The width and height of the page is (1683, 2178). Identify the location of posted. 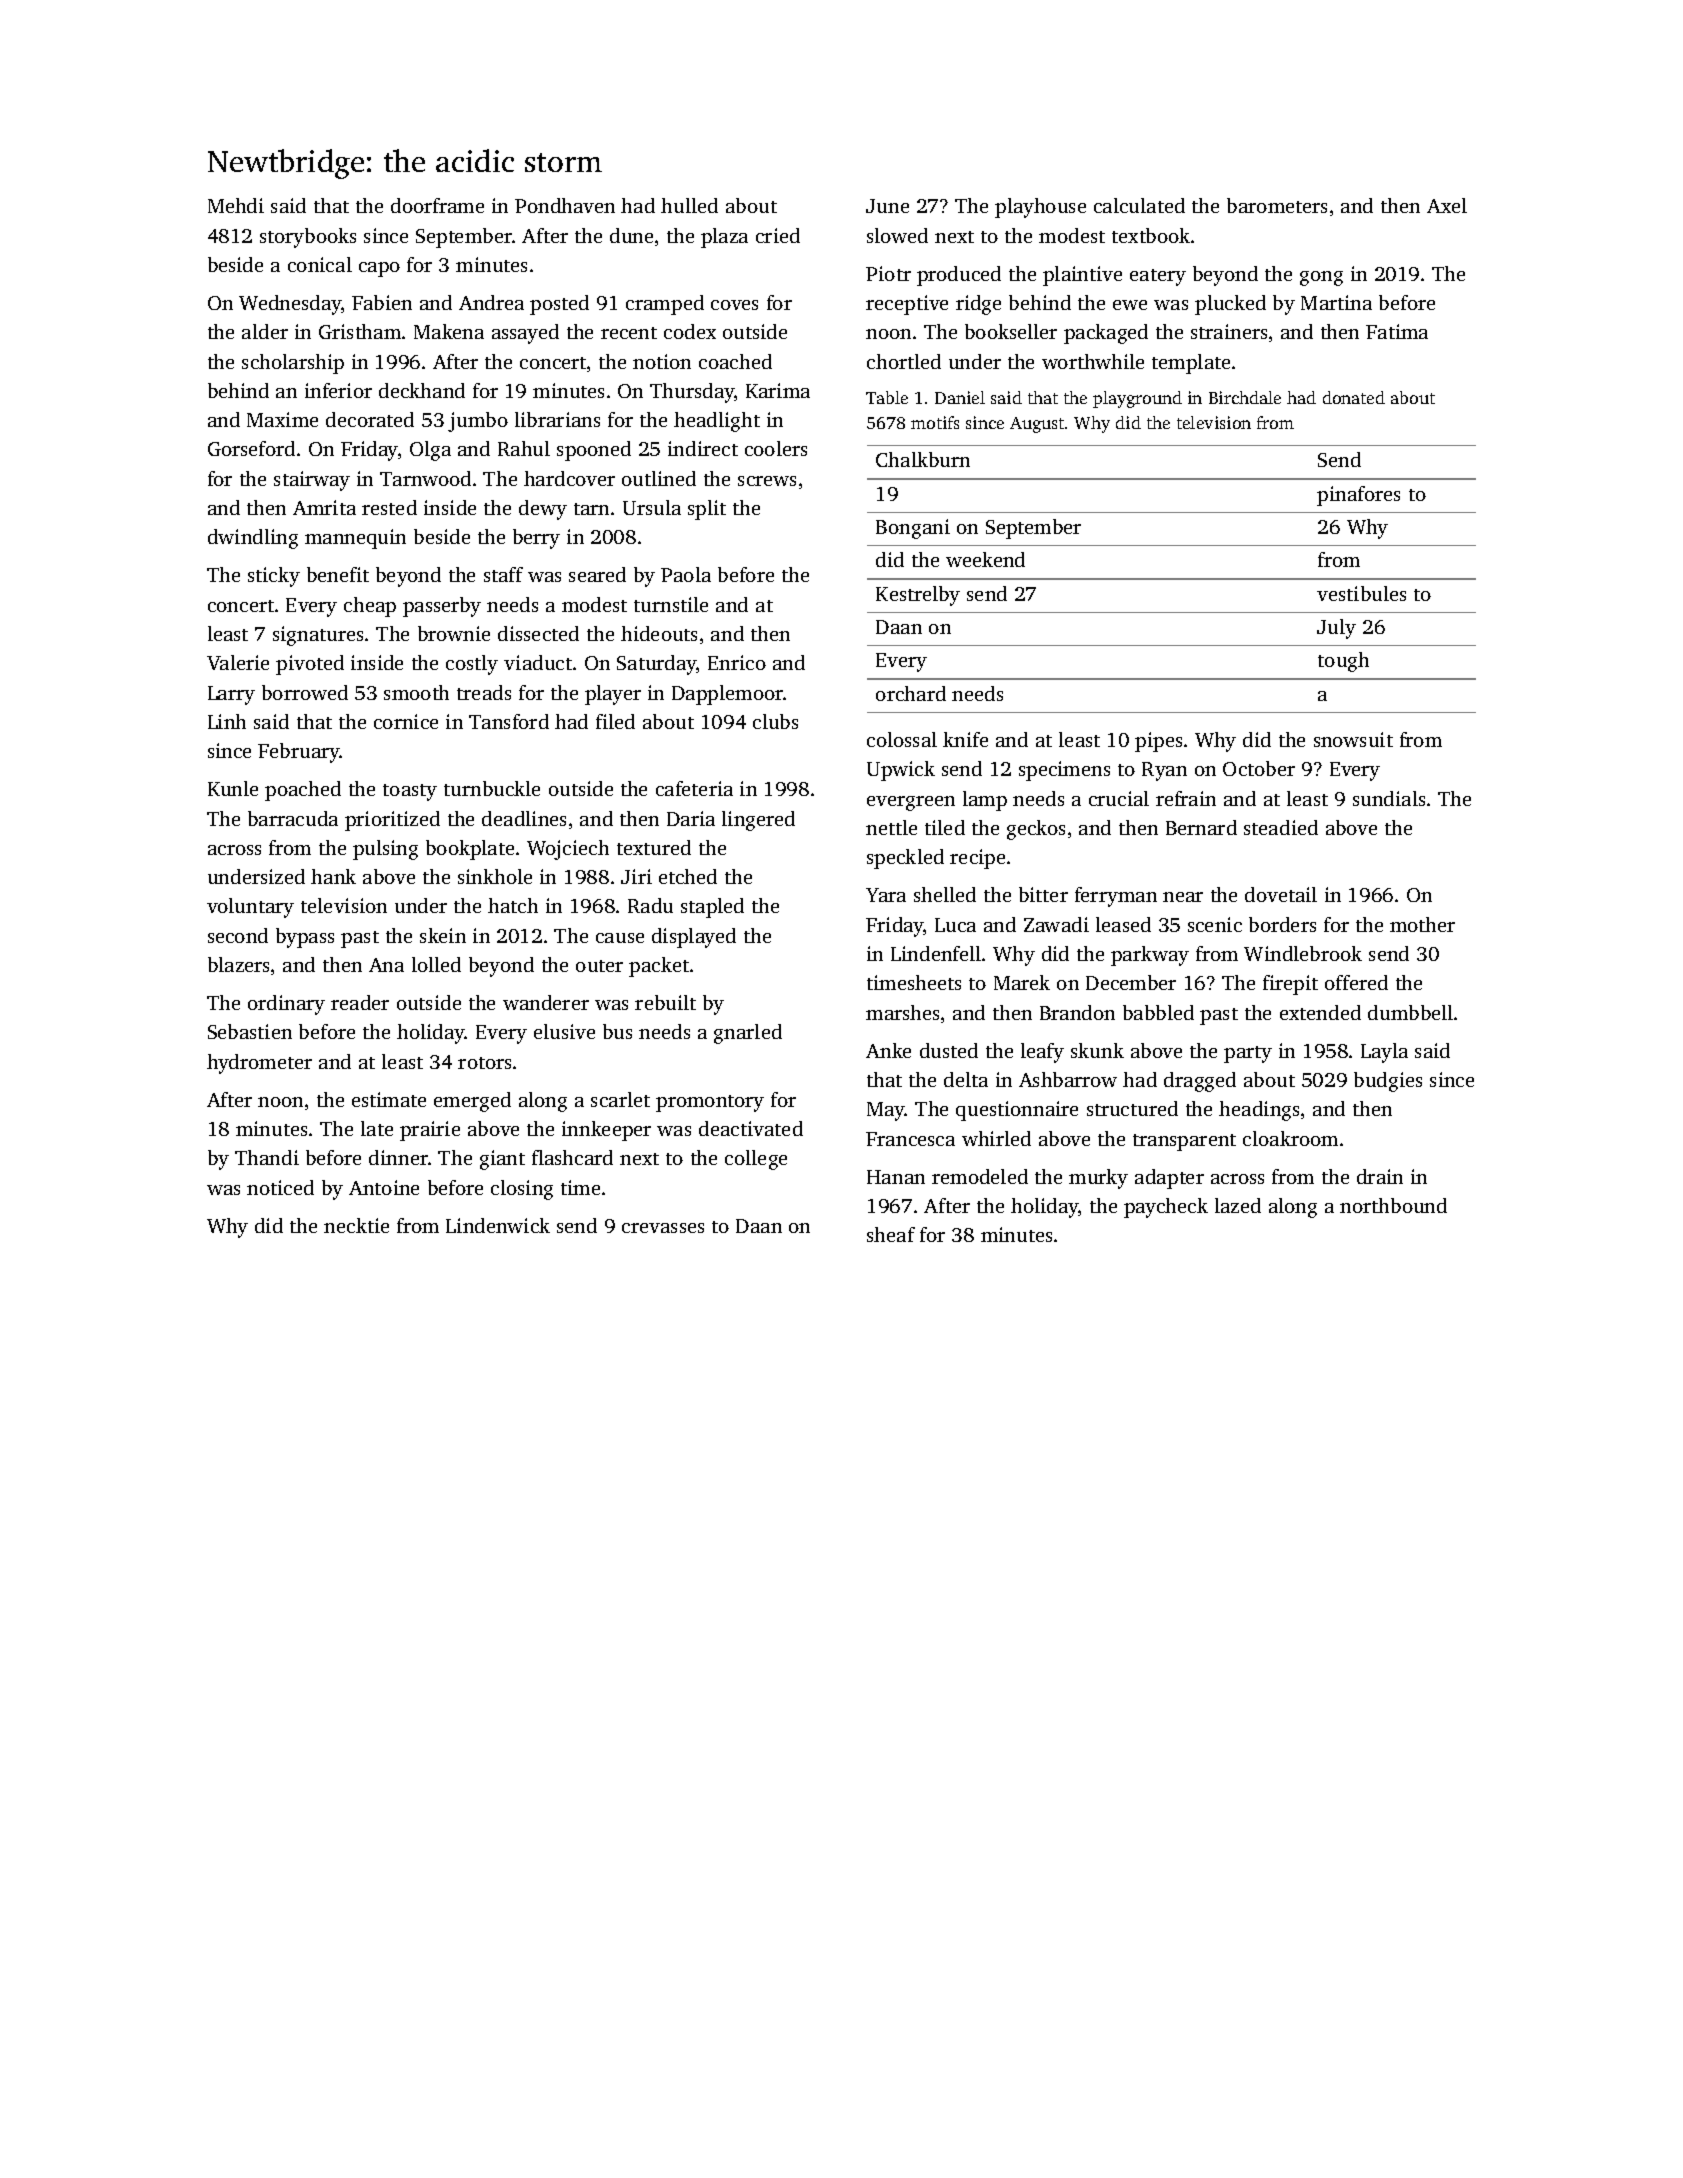
(559, 305).
